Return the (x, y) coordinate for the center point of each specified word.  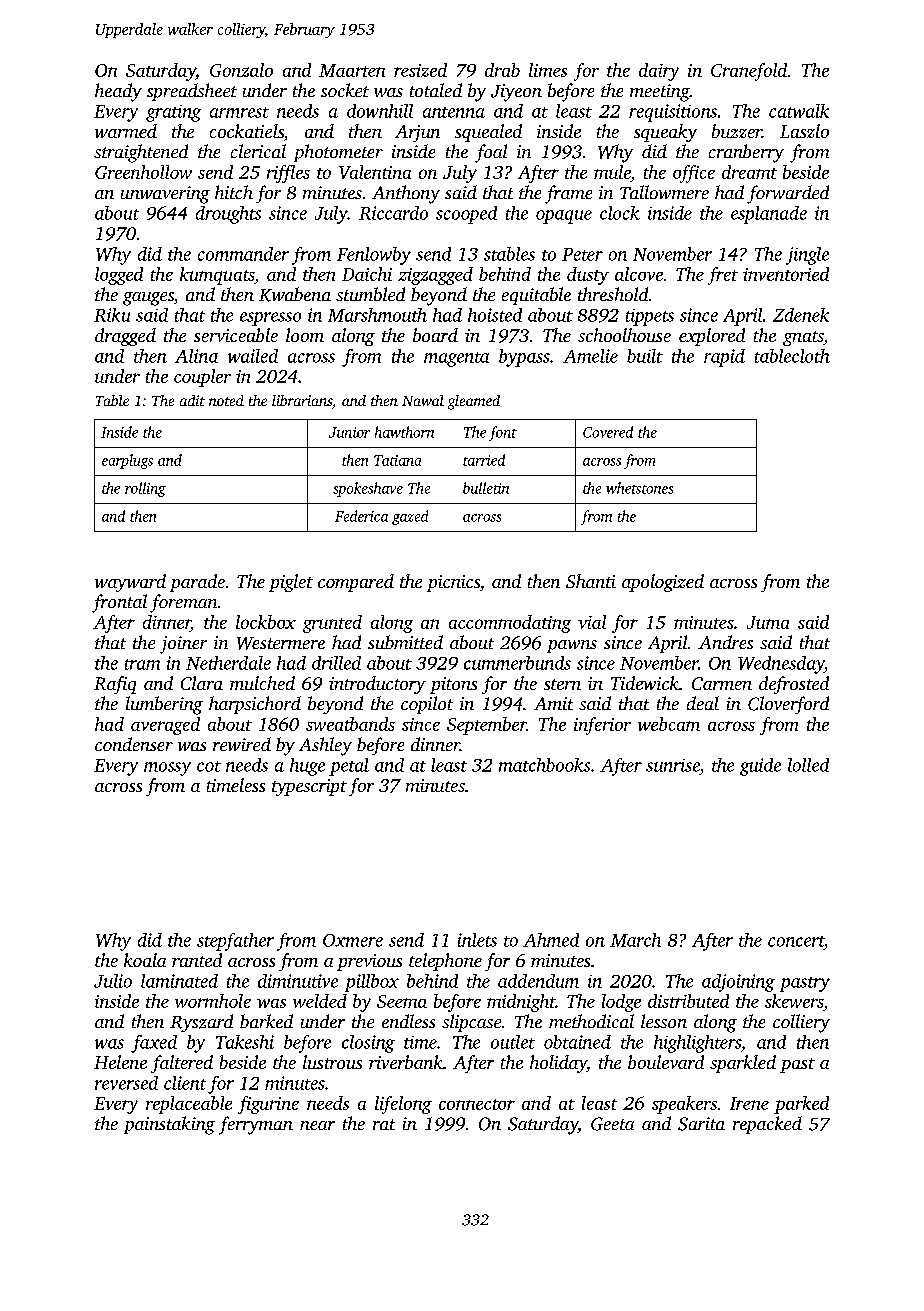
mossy (167, 769)
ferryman (256, 1125)
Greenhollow (143, 172)
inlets (477, 940)
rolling (145, 489)
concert (796, 941)
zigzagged (435, 276)
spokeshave (368, 489)
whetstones (639, 488)
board (435, 335)
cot (209, 766)
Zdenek (801, 315)
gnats (803, 338)
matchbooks (544, 765)
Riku (112, 315)
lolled (808, 765)
